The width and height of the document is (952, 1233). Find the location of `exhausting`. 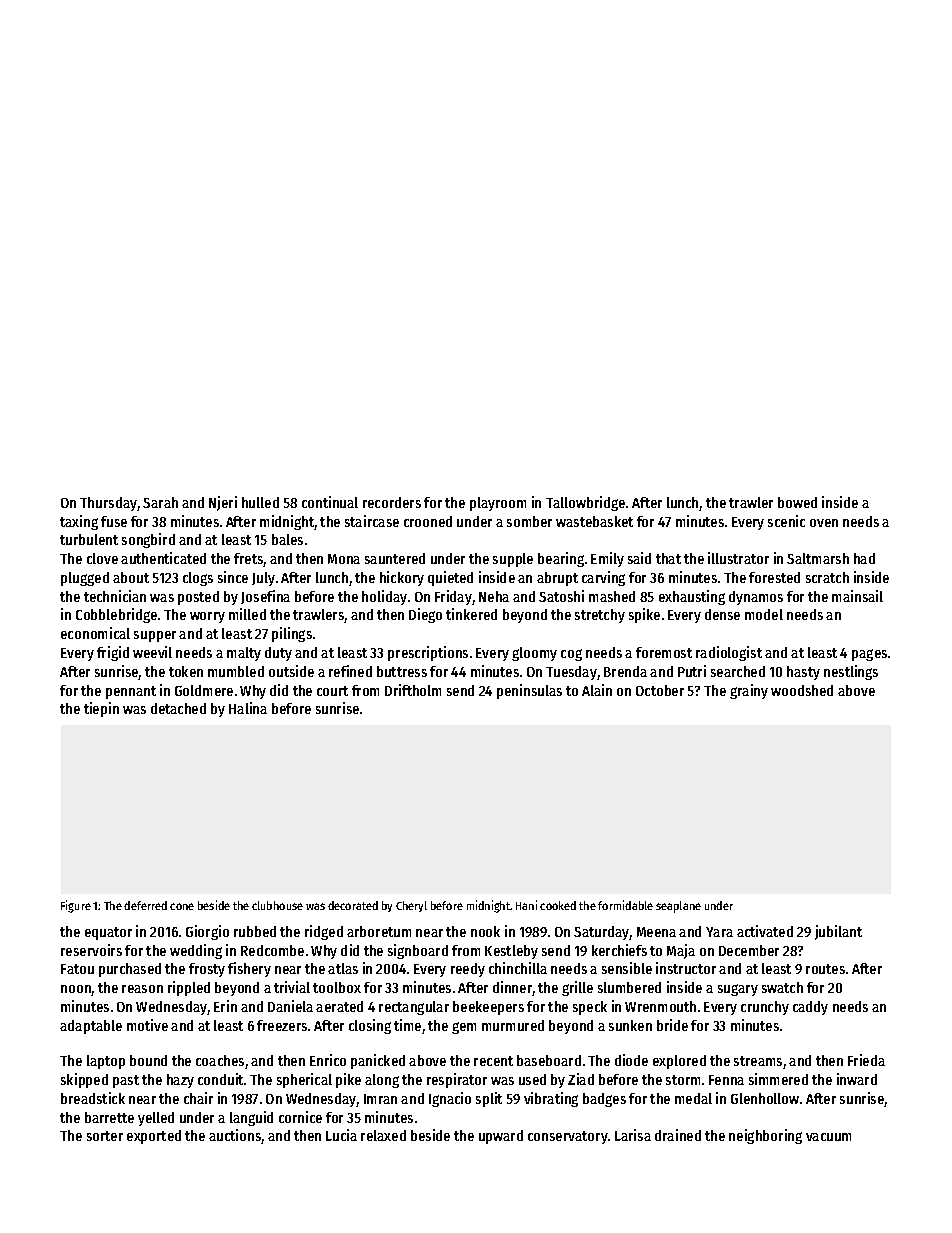

exhausting is located at coordinates (692, 597).
